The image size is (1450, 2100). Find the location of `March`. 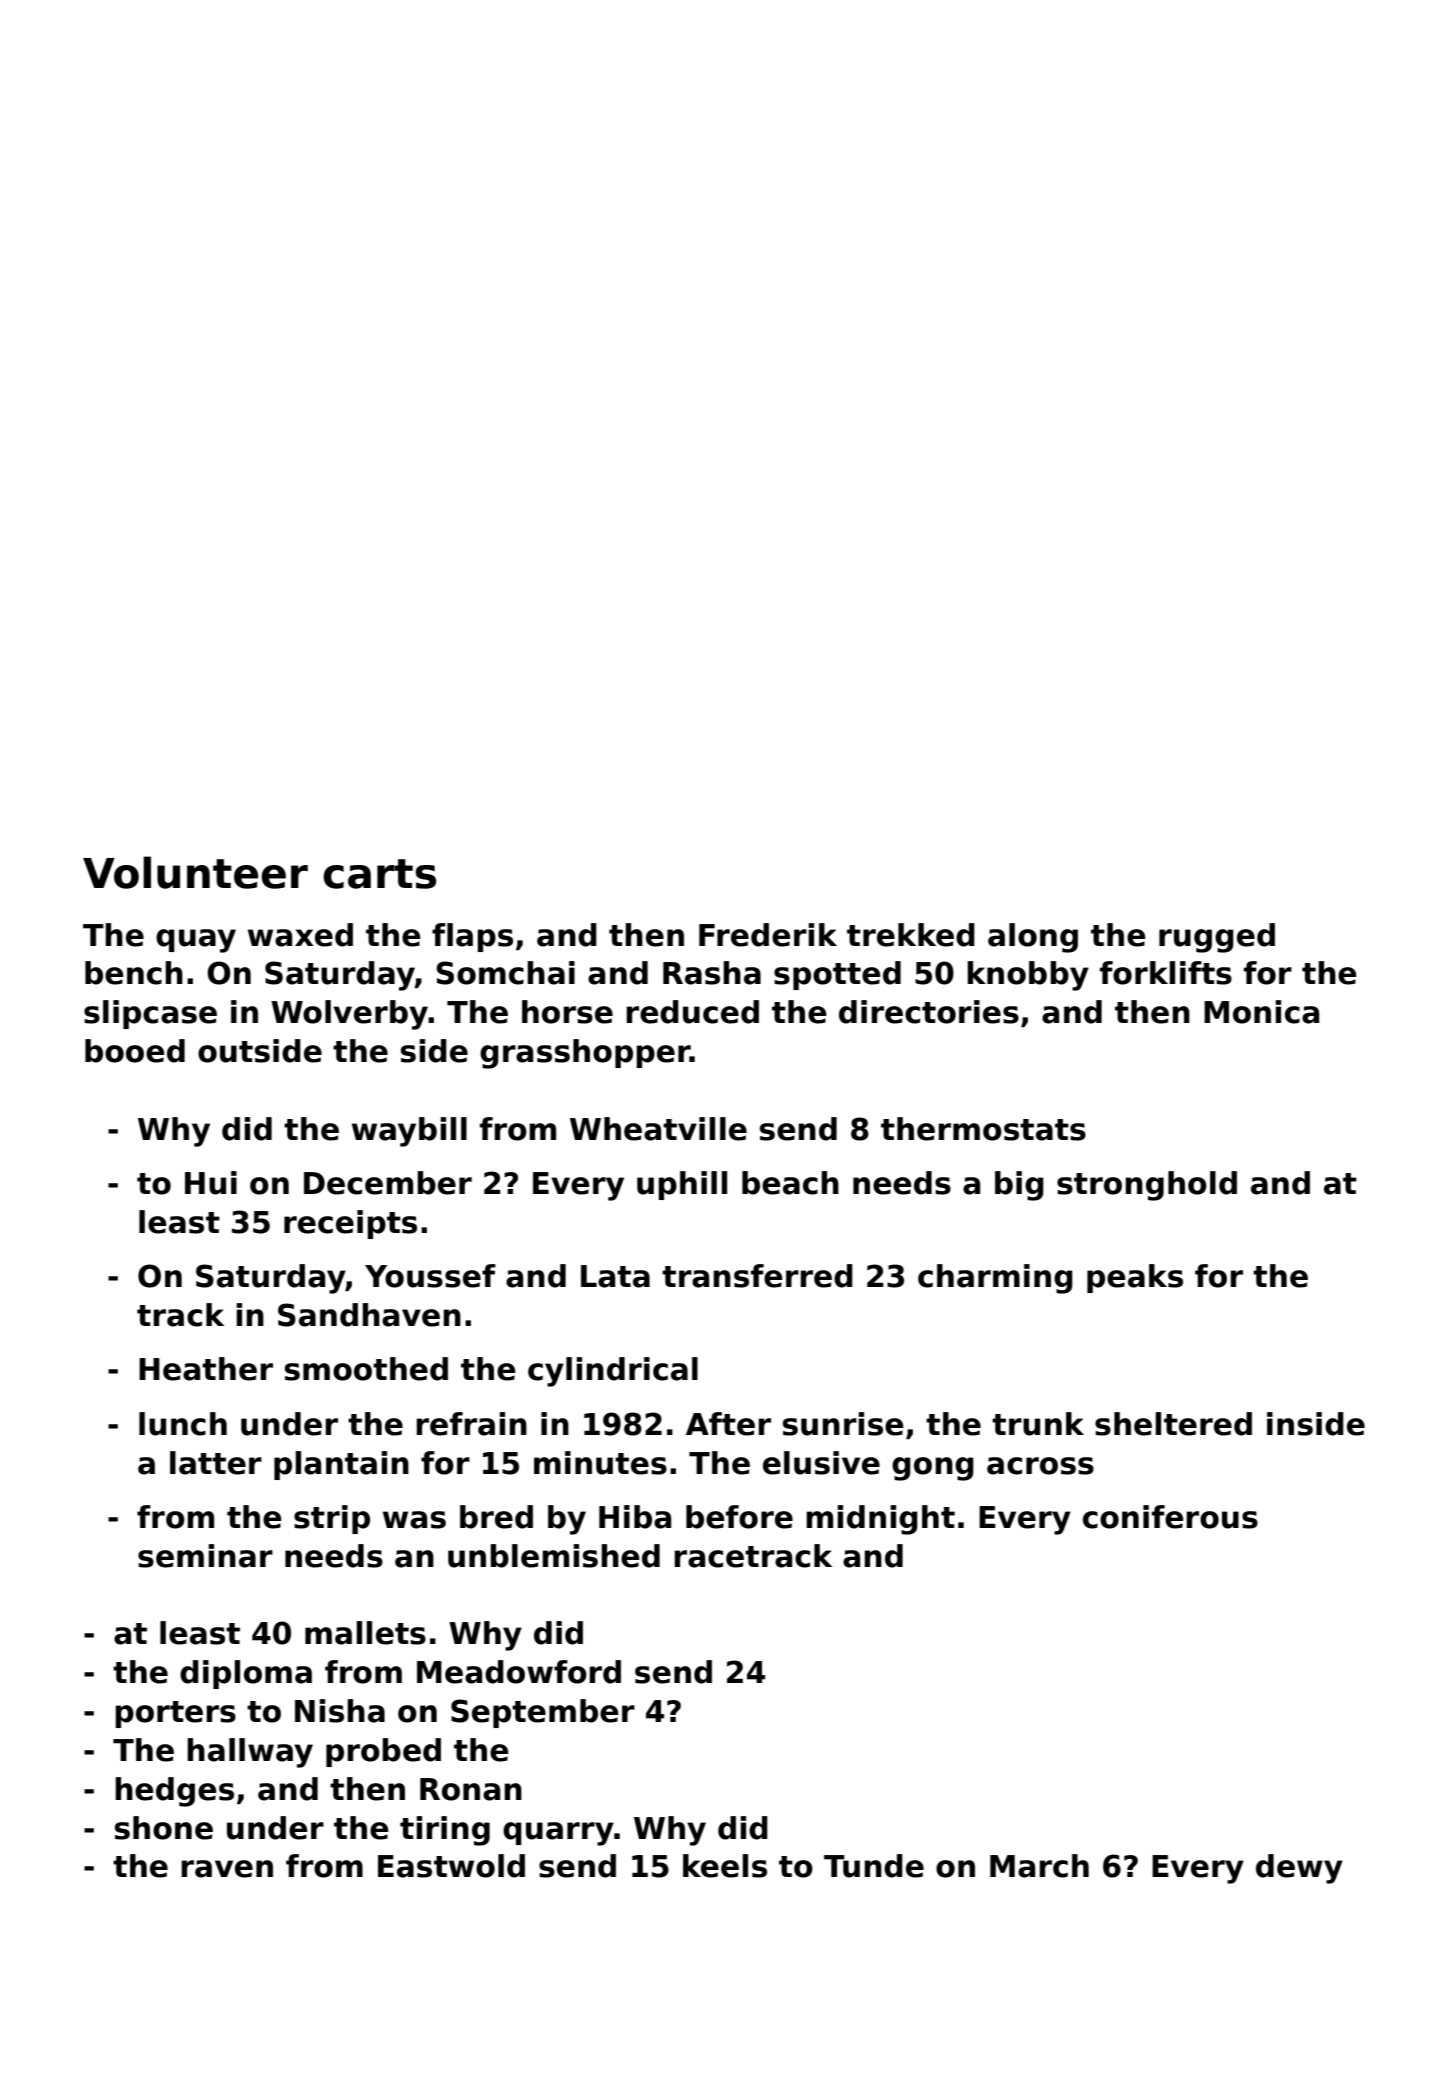

March is located at coordinates (1039, 1866).
